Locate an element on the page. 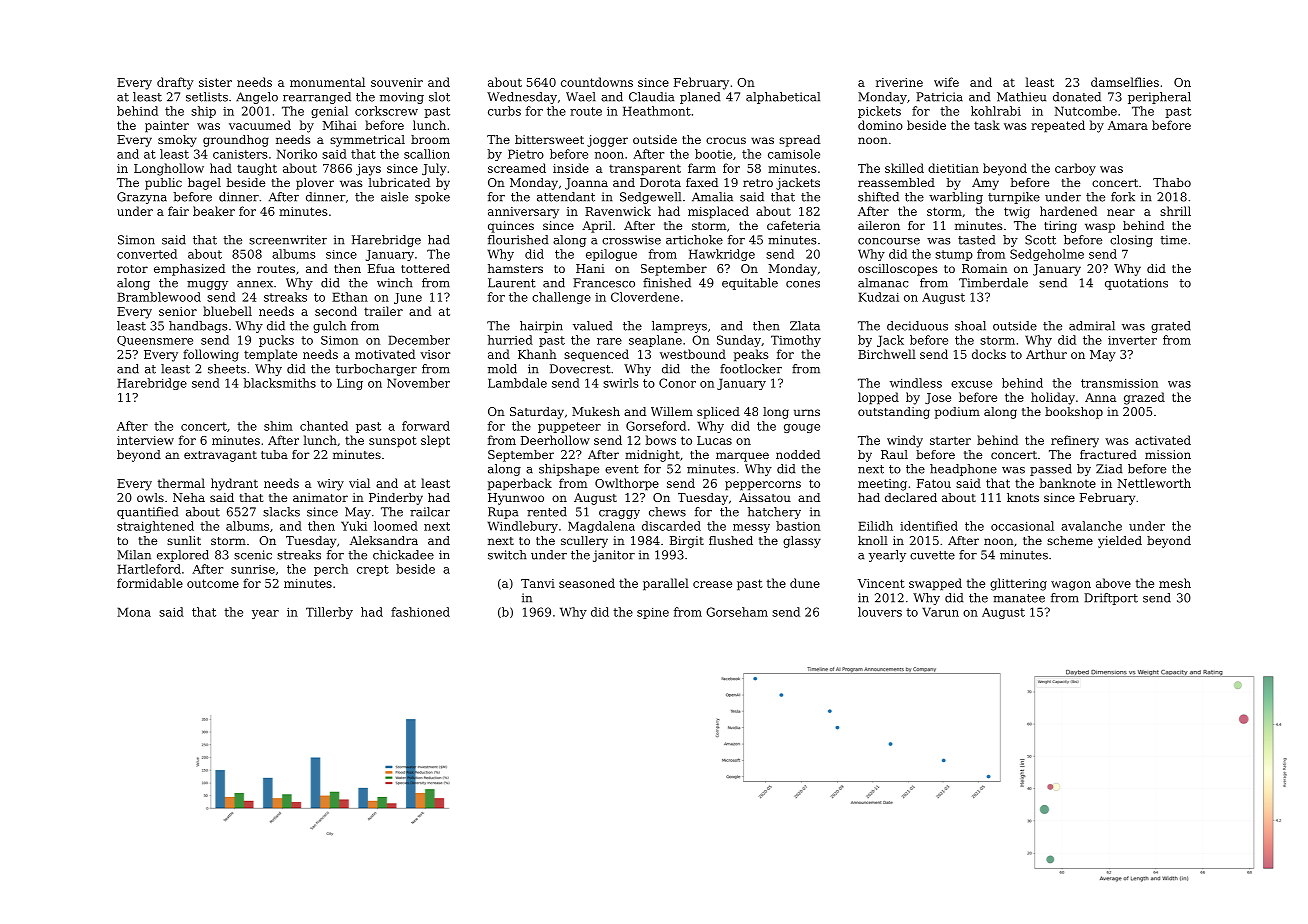  activated is located at coordinates (1163, 440).
